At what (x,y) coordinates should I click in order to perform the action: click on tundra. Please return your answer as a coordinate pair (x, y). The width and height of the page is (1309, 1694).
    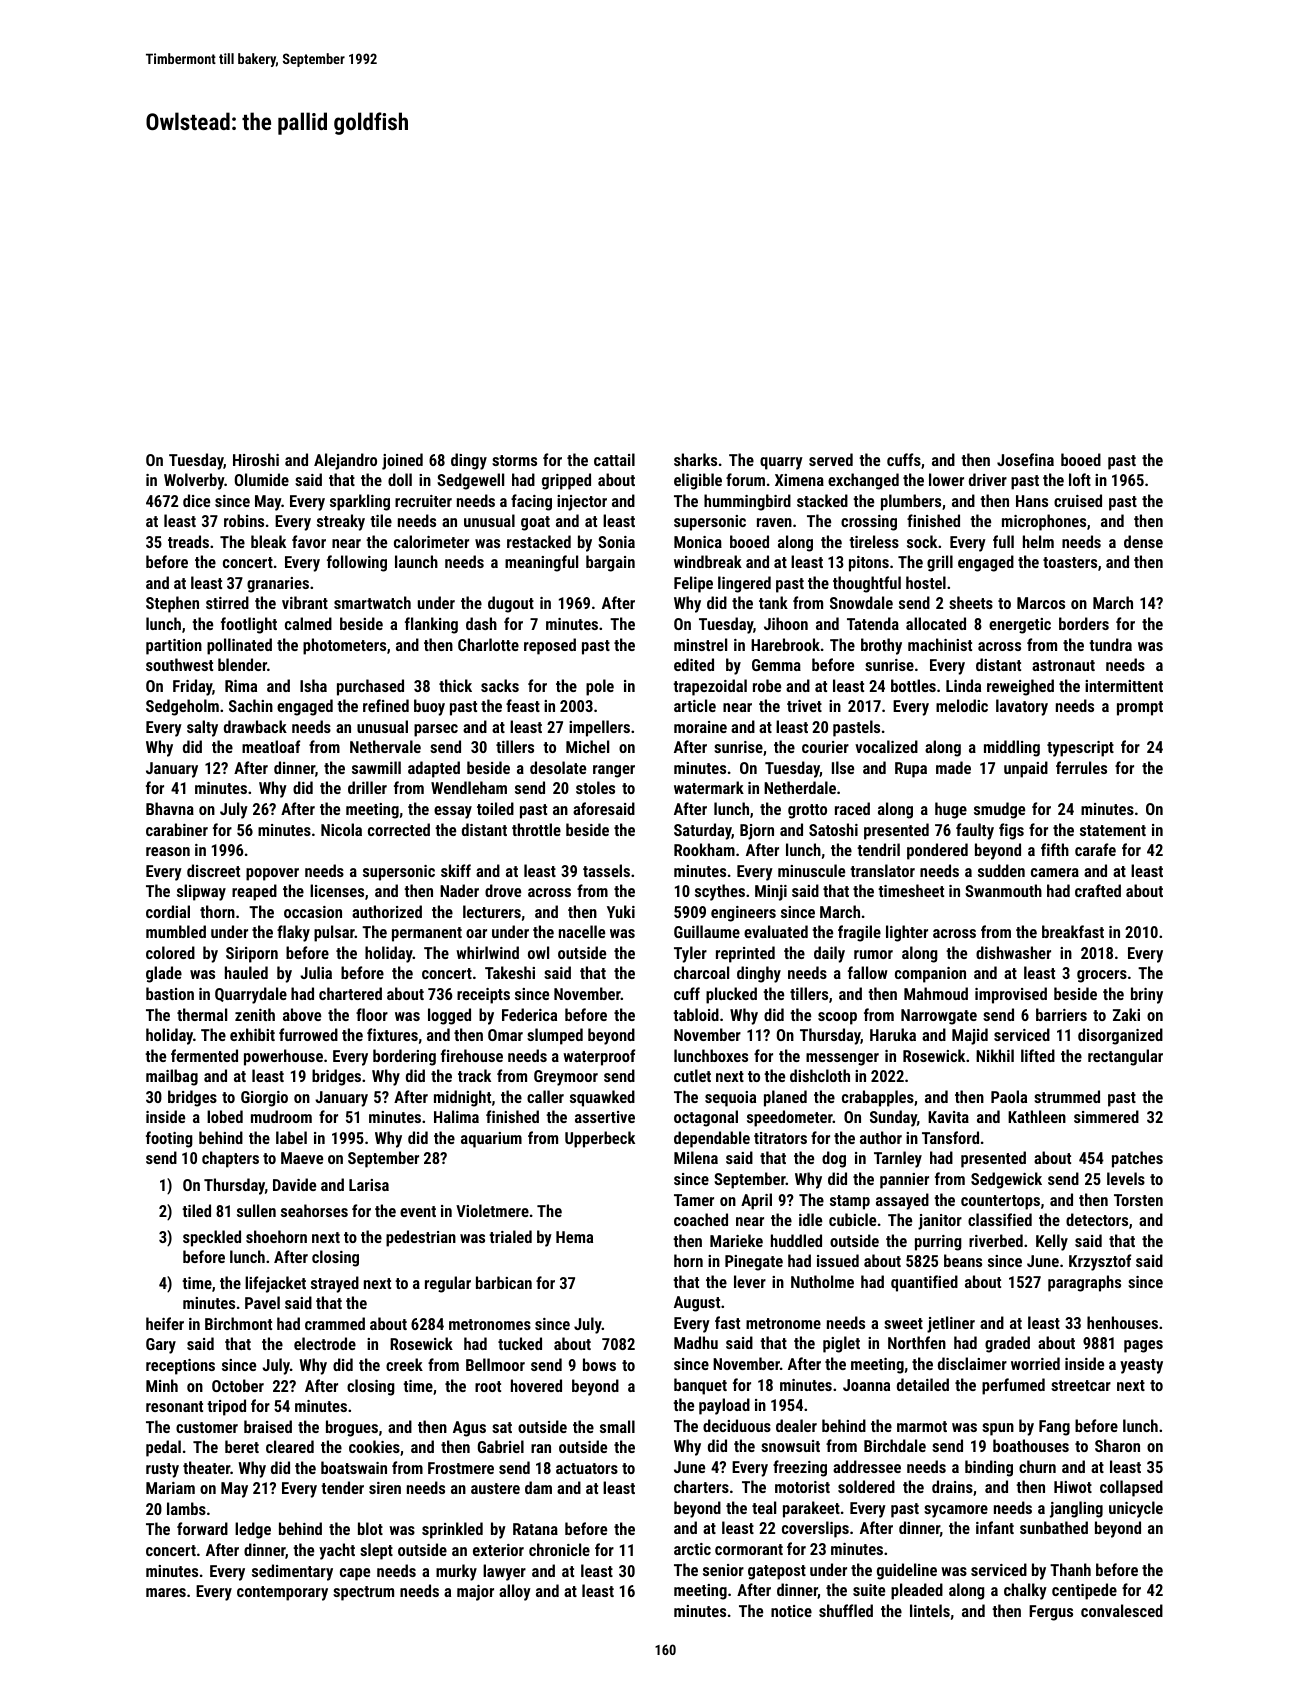
    Looking at the image, I should click on (1110, 644).
